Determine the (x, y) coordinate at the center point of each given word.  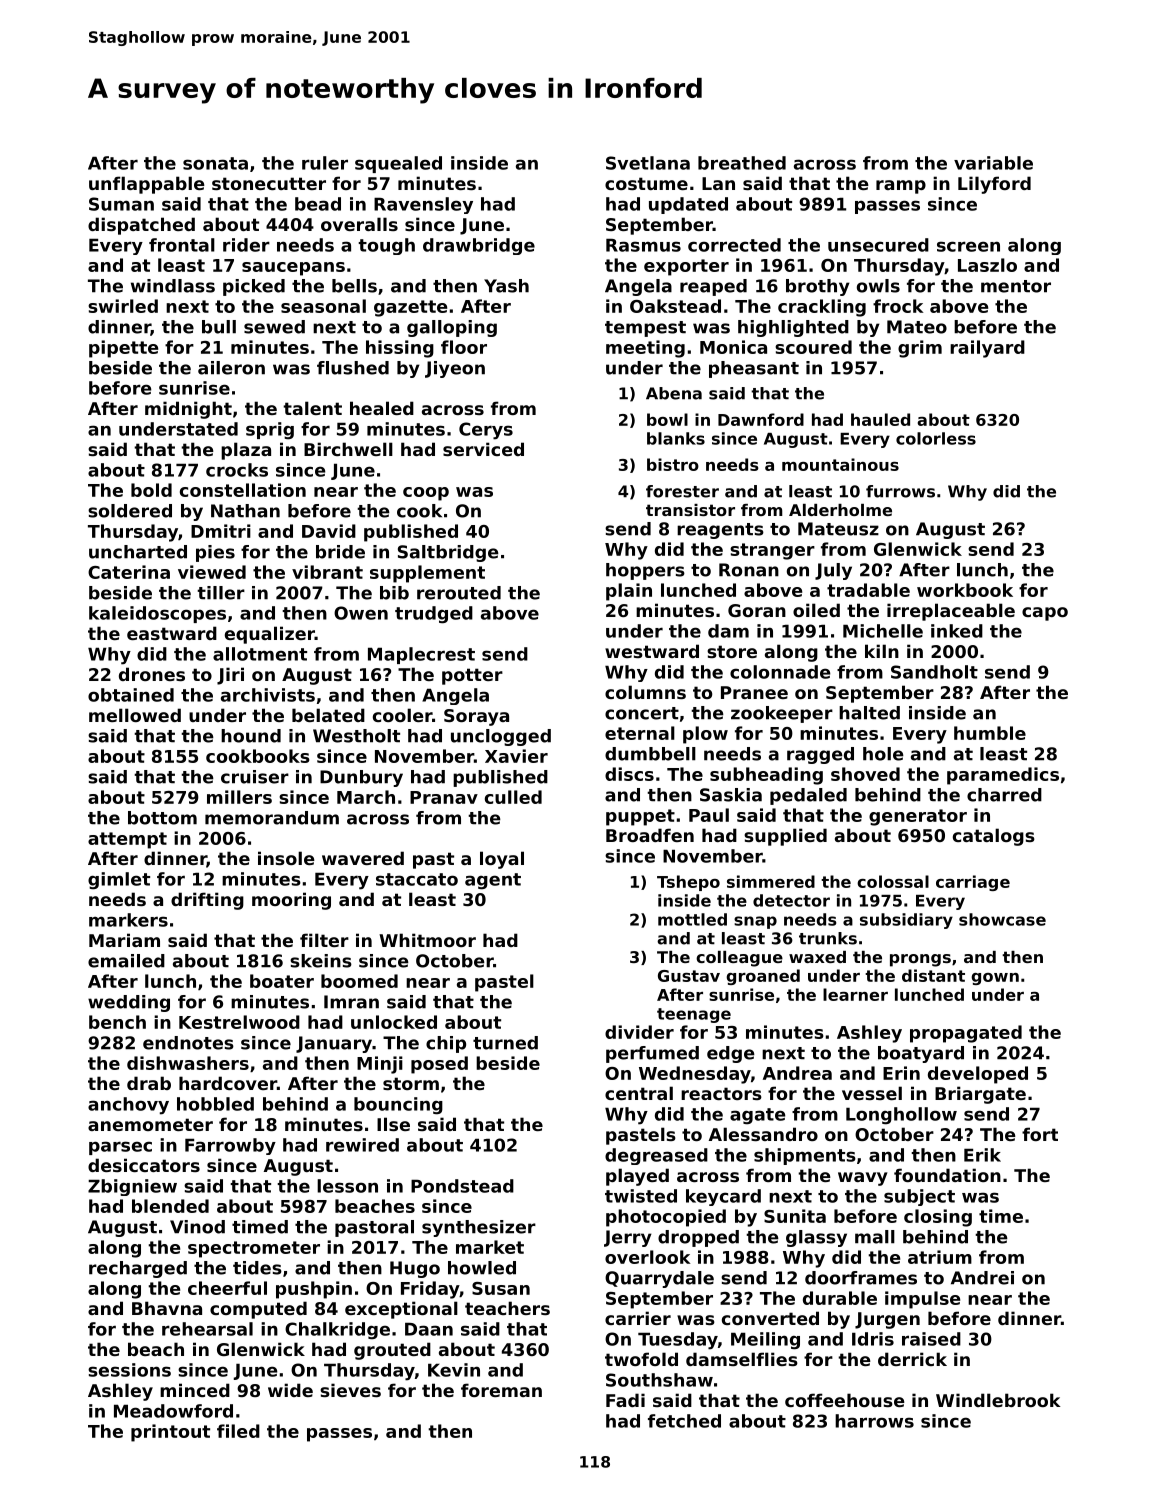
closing (938, 1218)
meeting (645, 349)
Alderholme (840, 510)
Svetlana (648, 163)
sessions (129, 1370)
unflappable (147, 185)
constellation (243, 490)
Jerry (628, 1238)
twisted (641, 1196)
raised (931, 1339)
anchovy (128, 1106)
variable (993, 163)
